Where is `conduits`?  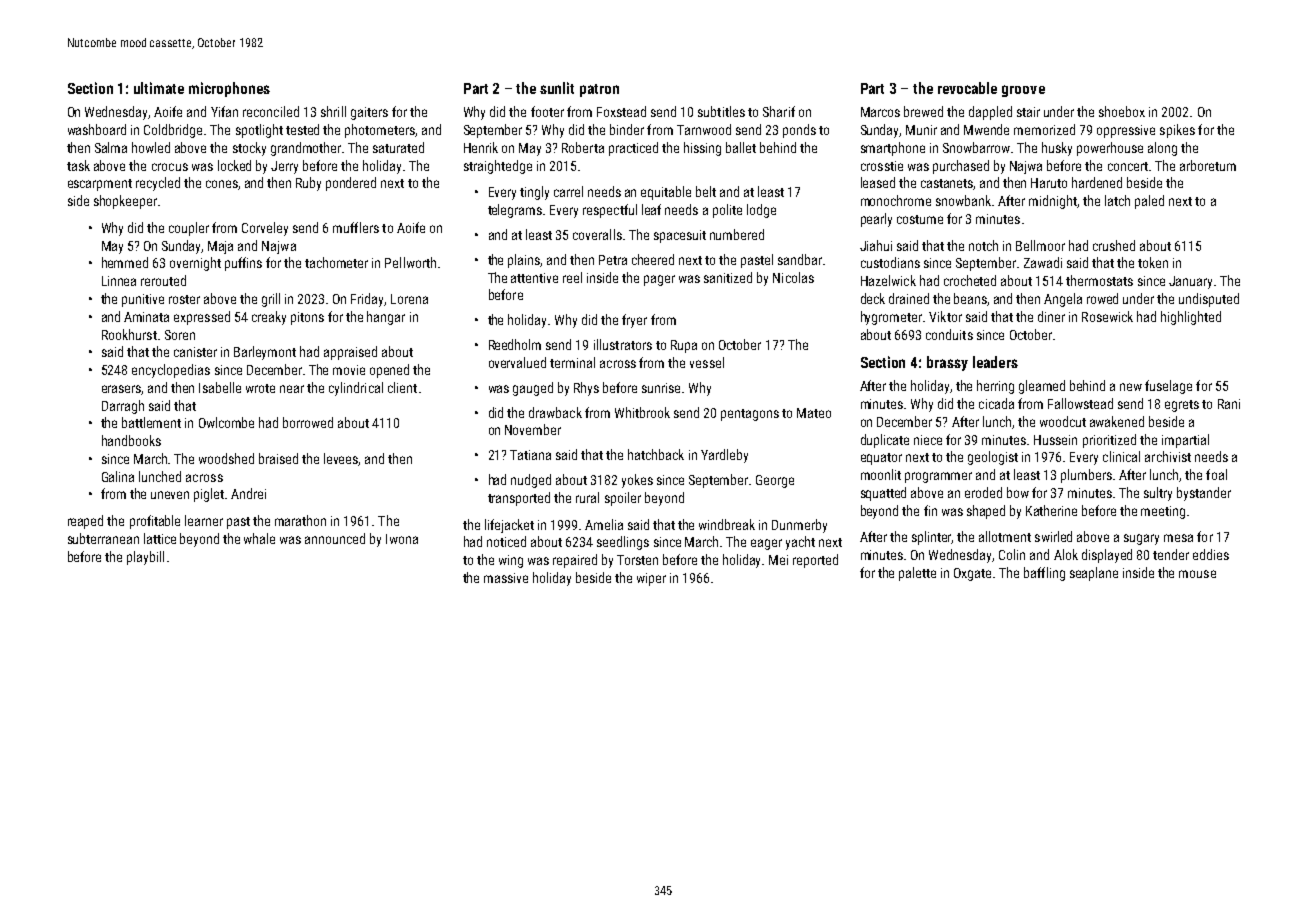 conduits is located at coordinates (949, 334).
